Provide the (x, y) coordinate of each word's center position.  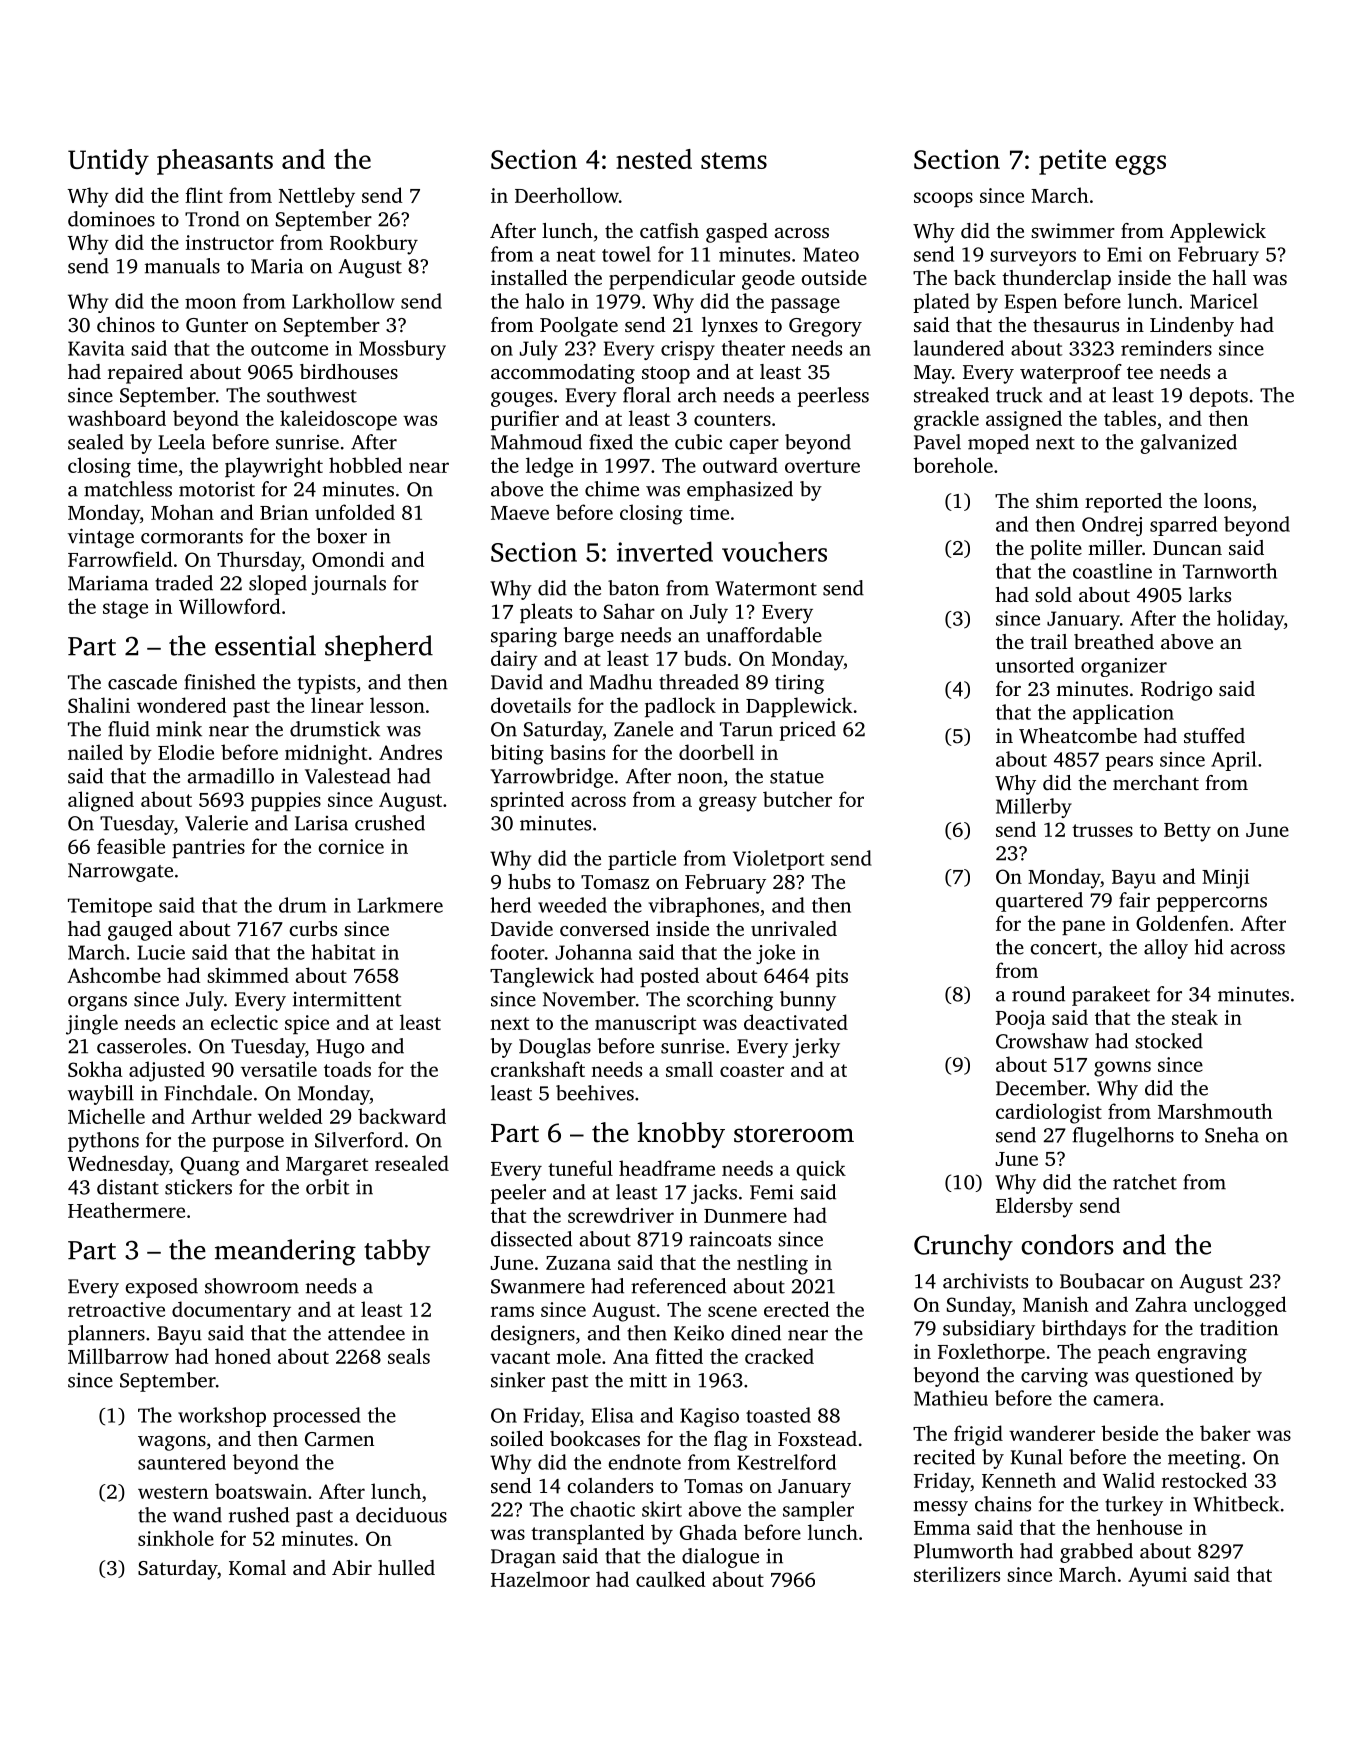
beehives (595, 1093)
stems (734, 160)
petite (1072, 162)
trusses (1102, 830)
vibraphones (704, 907)
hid (1209, 947)
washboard (117, 418)
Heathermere (126, 1210)
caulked (670, 1579)
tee (1140, 372)
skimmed (248, 975)
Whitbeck (1236, 1504)
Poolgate (579, 327)
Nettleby (317, 197)
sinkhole (176, 1538)
